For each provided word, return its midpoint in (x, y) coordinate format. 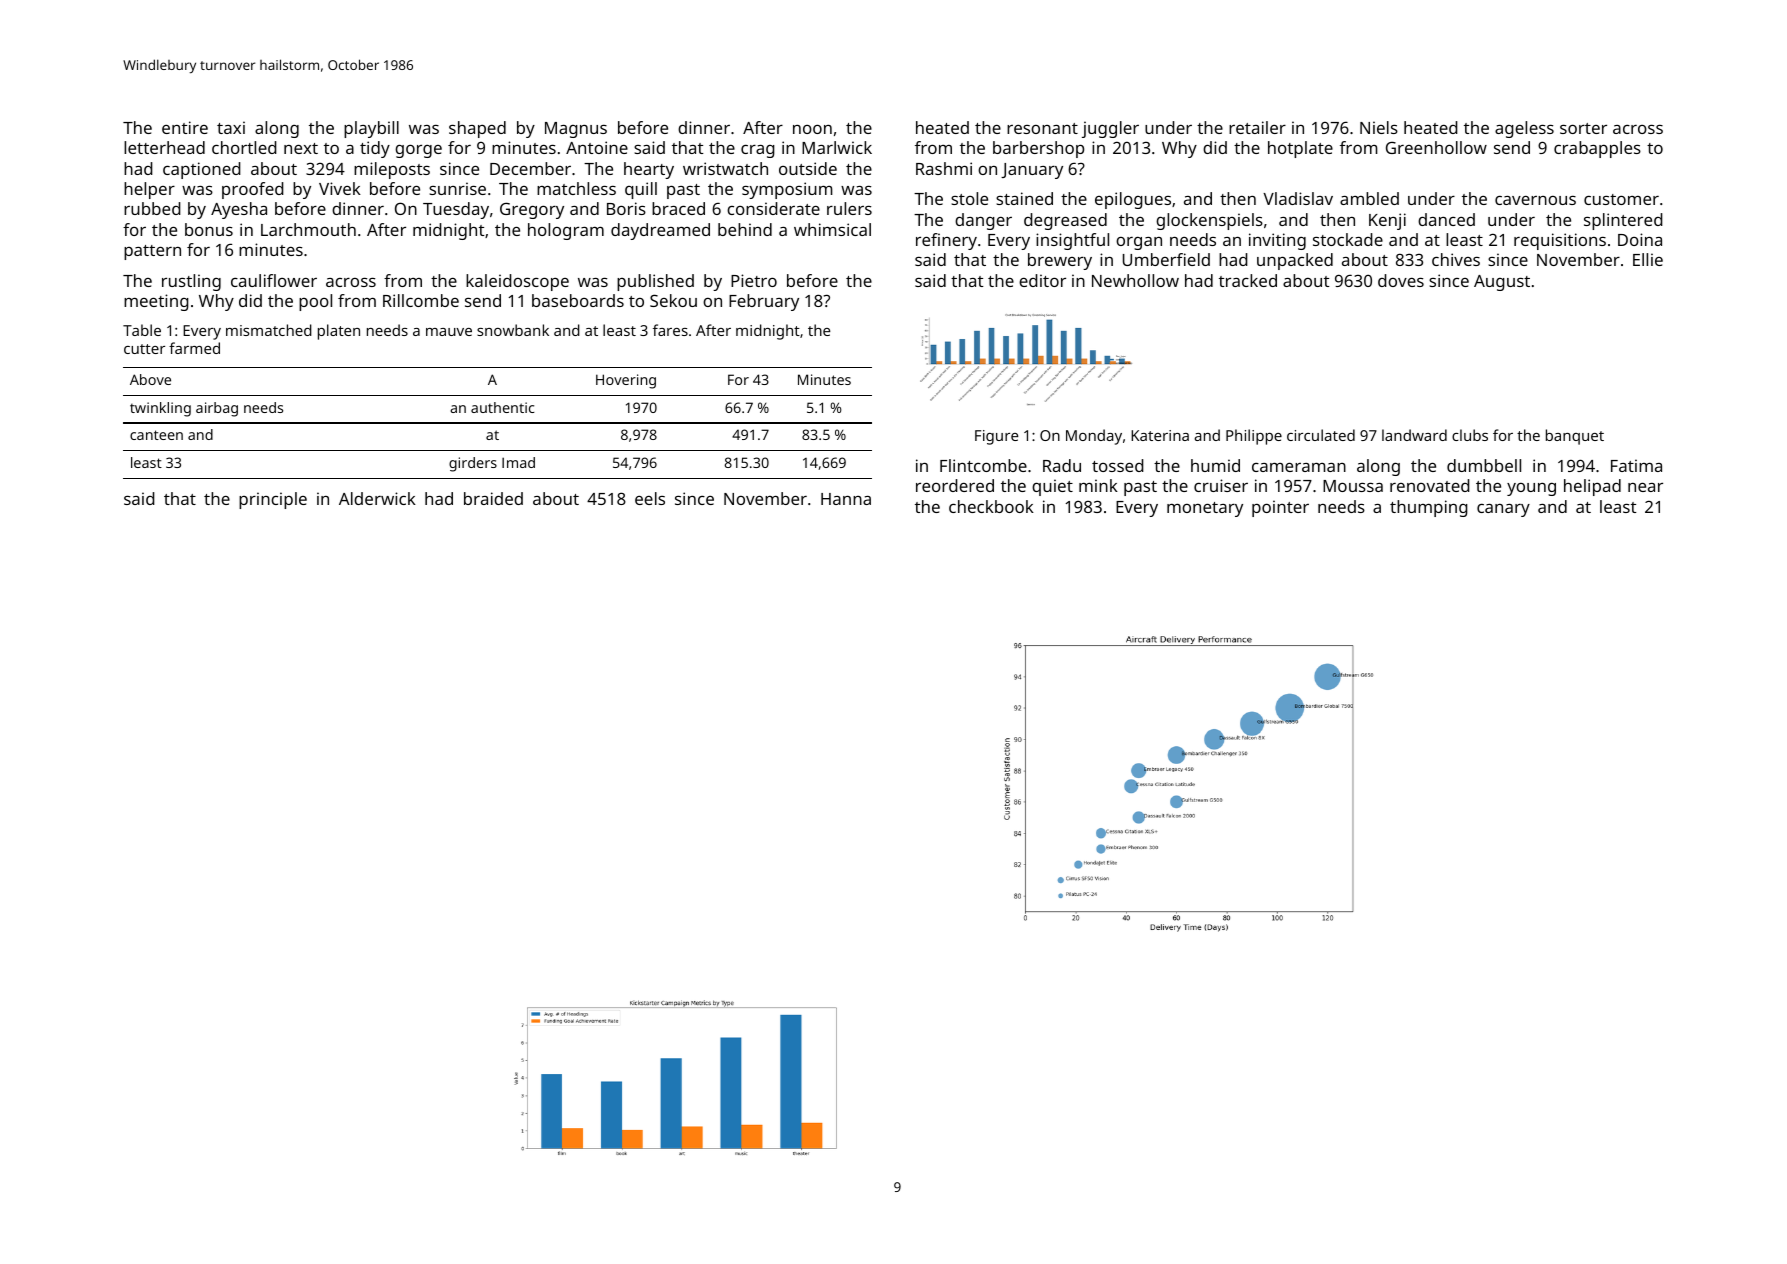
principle (273, 500)
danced (1446, 219)
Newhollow (1135, 280)
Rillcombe (421, 300)
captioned (202, 170)
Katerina (1160, 435)
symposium (787, 190)
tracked (1248, 280)
